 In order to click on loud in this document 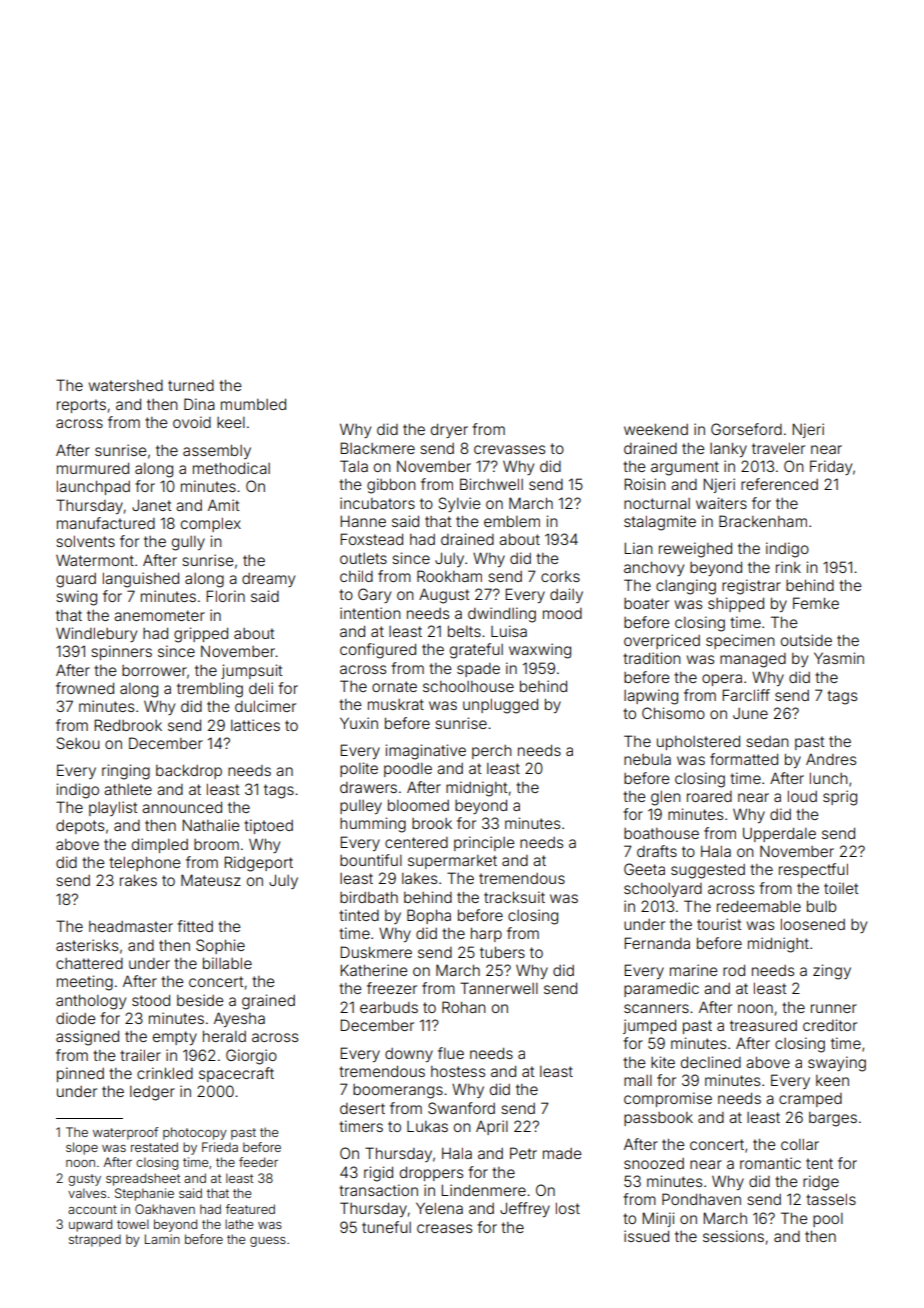, I will do `click(802, 796)`.
